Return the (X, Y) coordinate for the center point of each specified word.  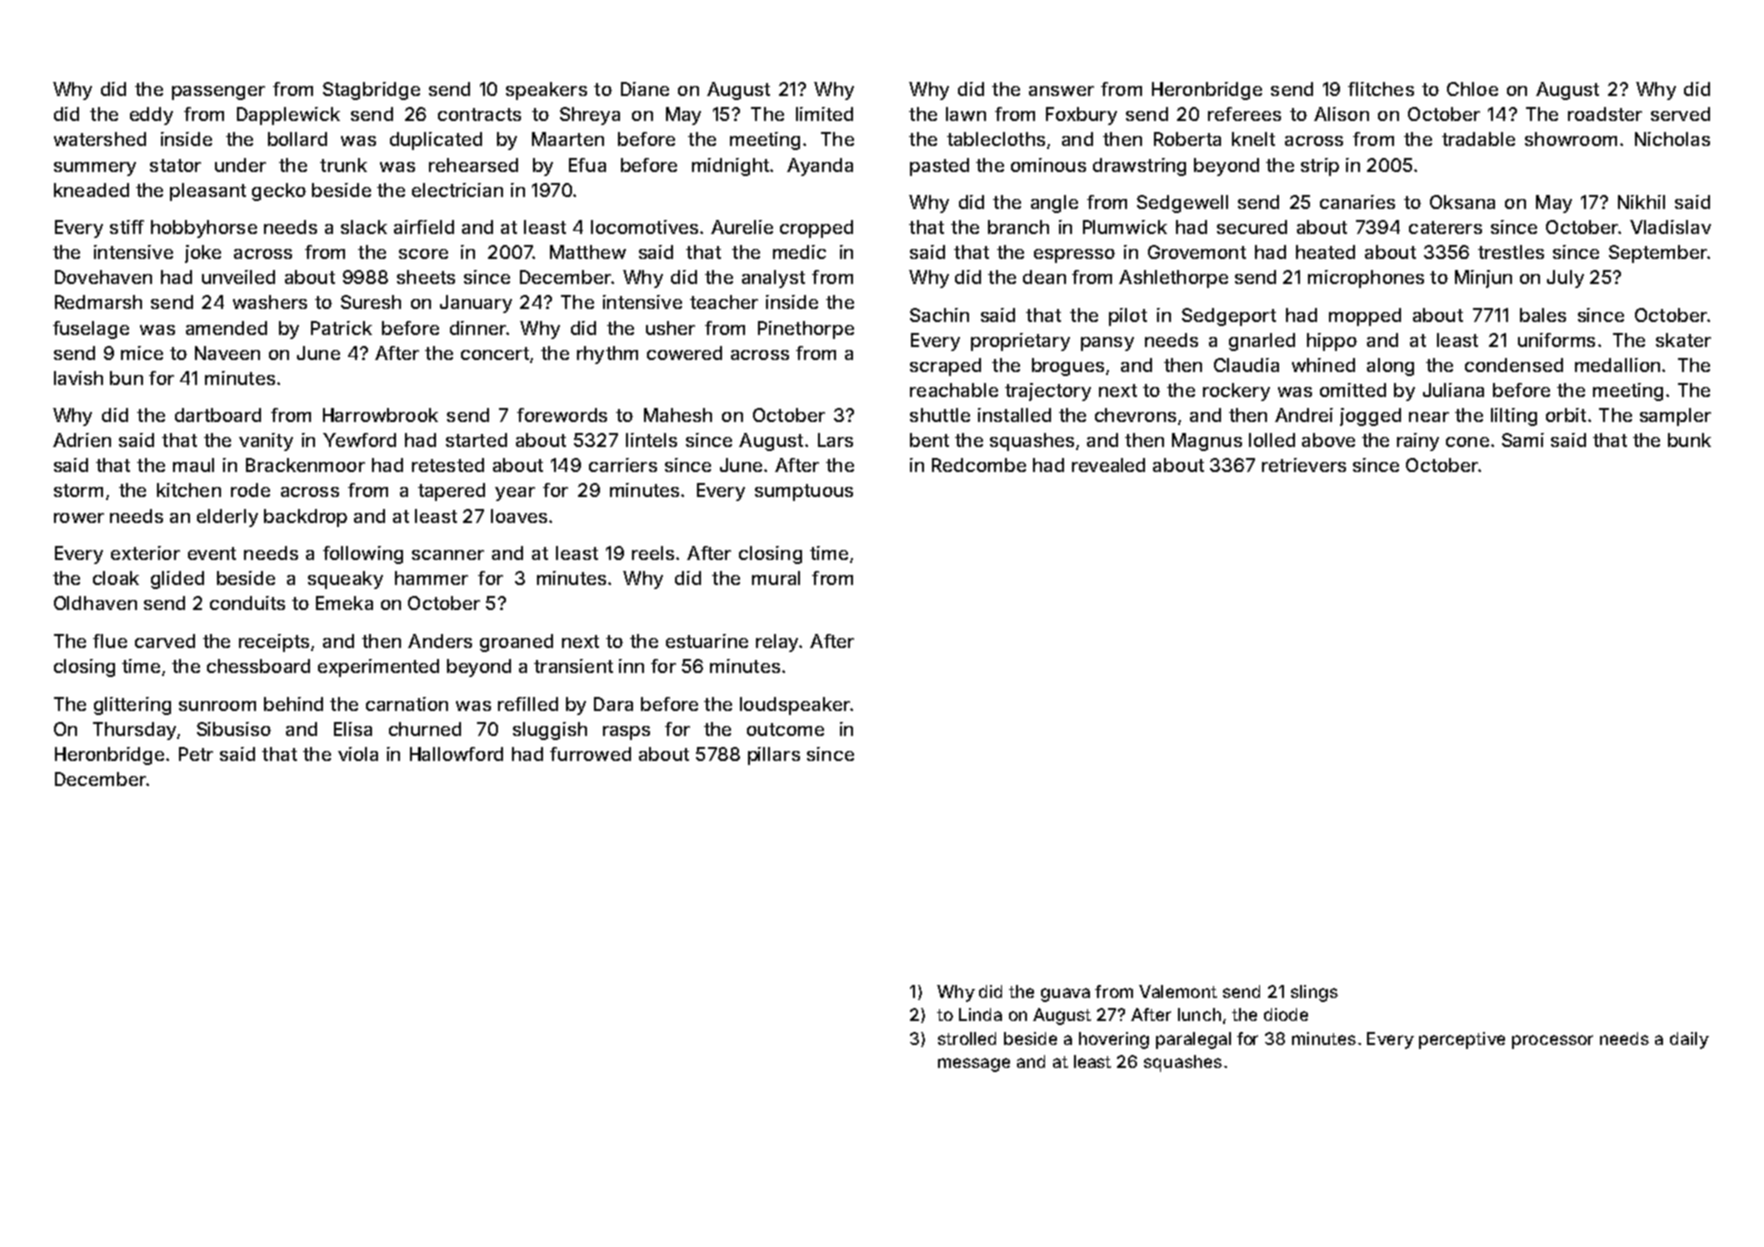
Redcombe (979, 465)
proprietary (1020, 342)
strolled (967, 1038)
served (1680, 114)
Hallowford (456, 754)
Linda (980, 1014)
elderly (227, 518)
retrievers (1304, 465)
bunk (1689, 440)
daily (1689, 1040)
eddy (151, 116)
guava (1065, 995)
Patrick (341, 328)
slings (1314, 993)
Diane (645, 89)
